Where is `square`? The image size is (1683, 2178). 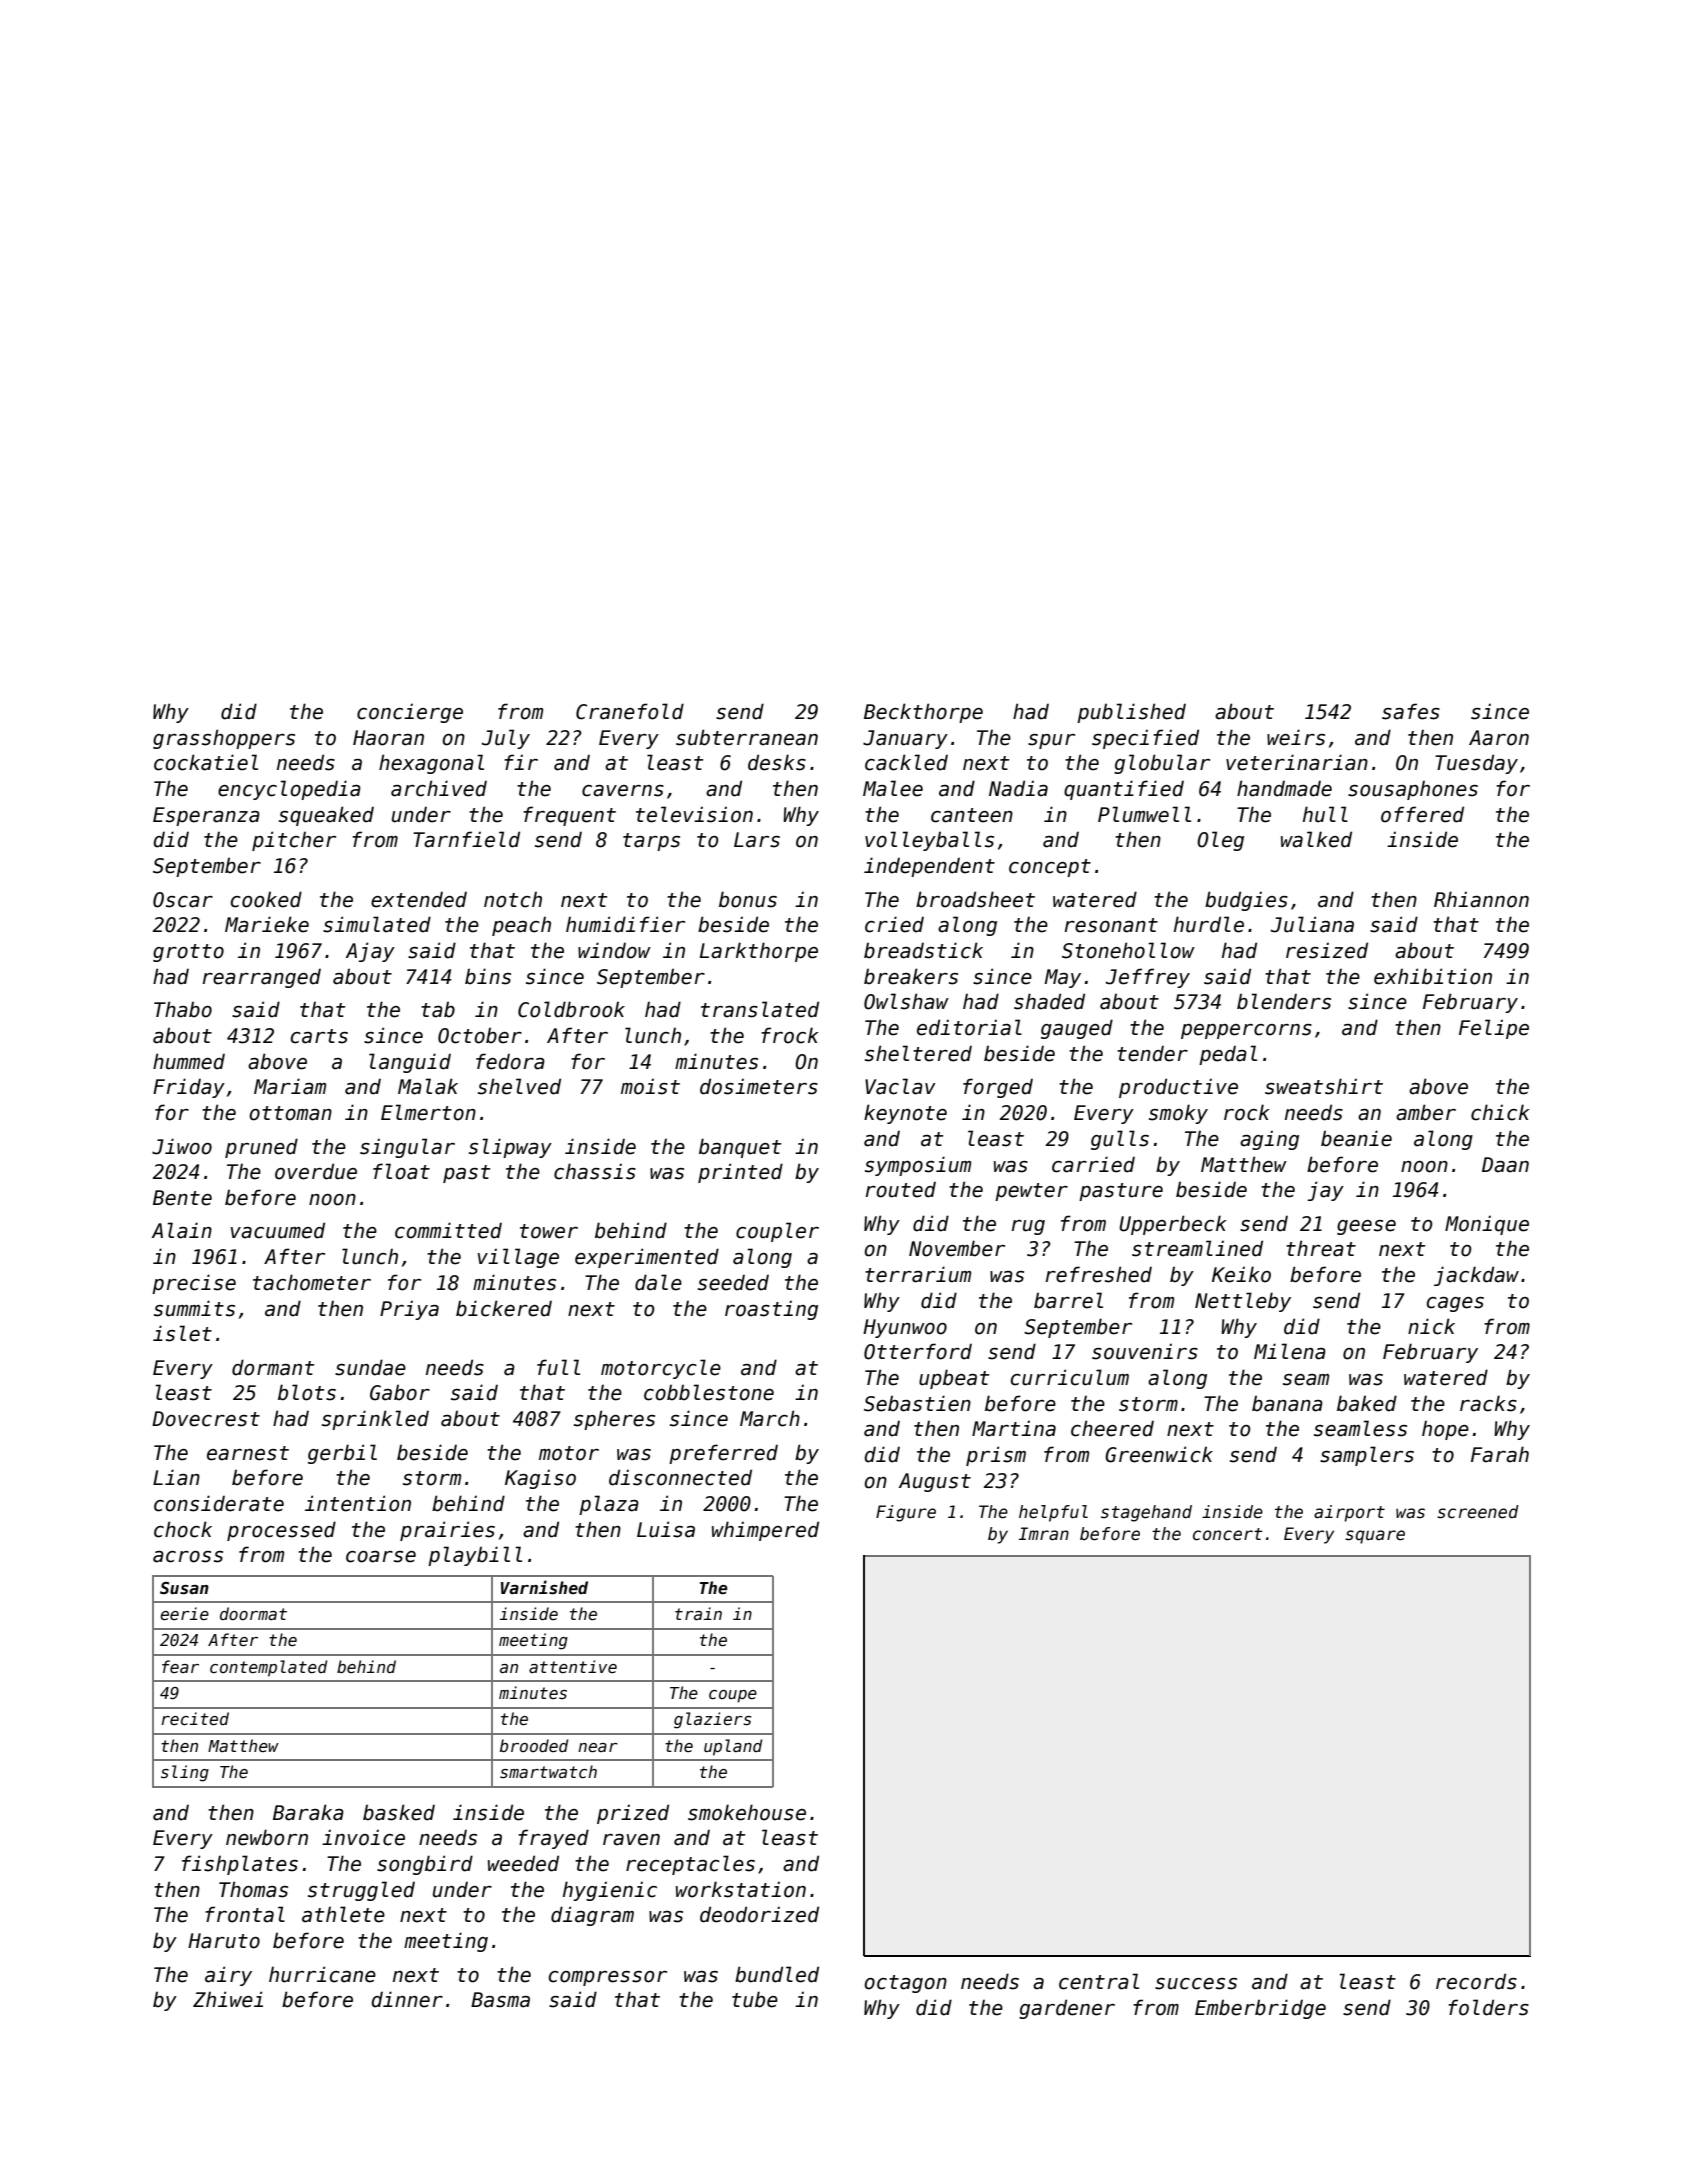 square is located at coordinates (1375, 1537).
